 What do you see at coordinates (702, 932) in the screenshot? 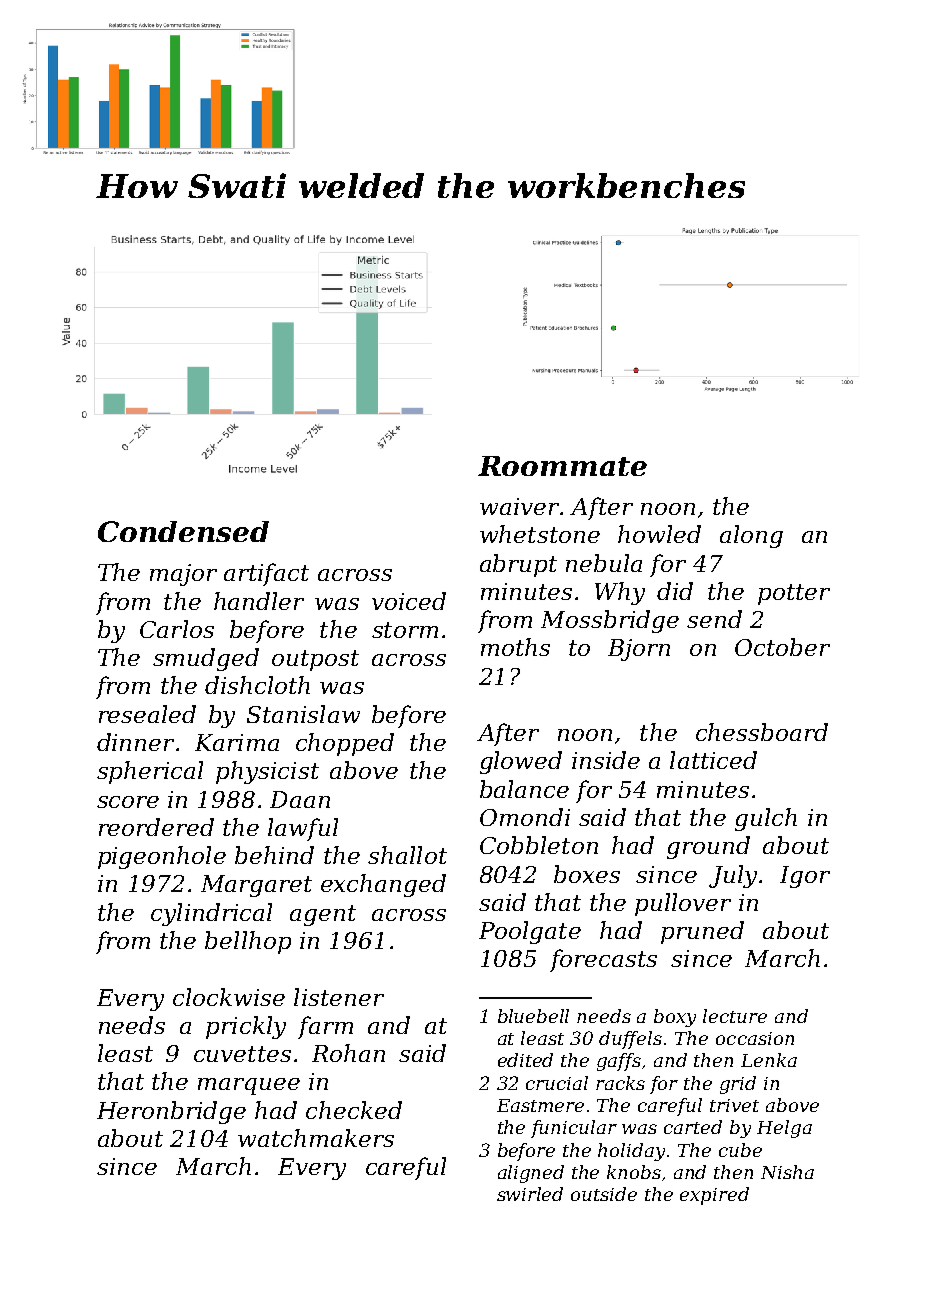
I see `pruned` at bounding box center [702, 932].
